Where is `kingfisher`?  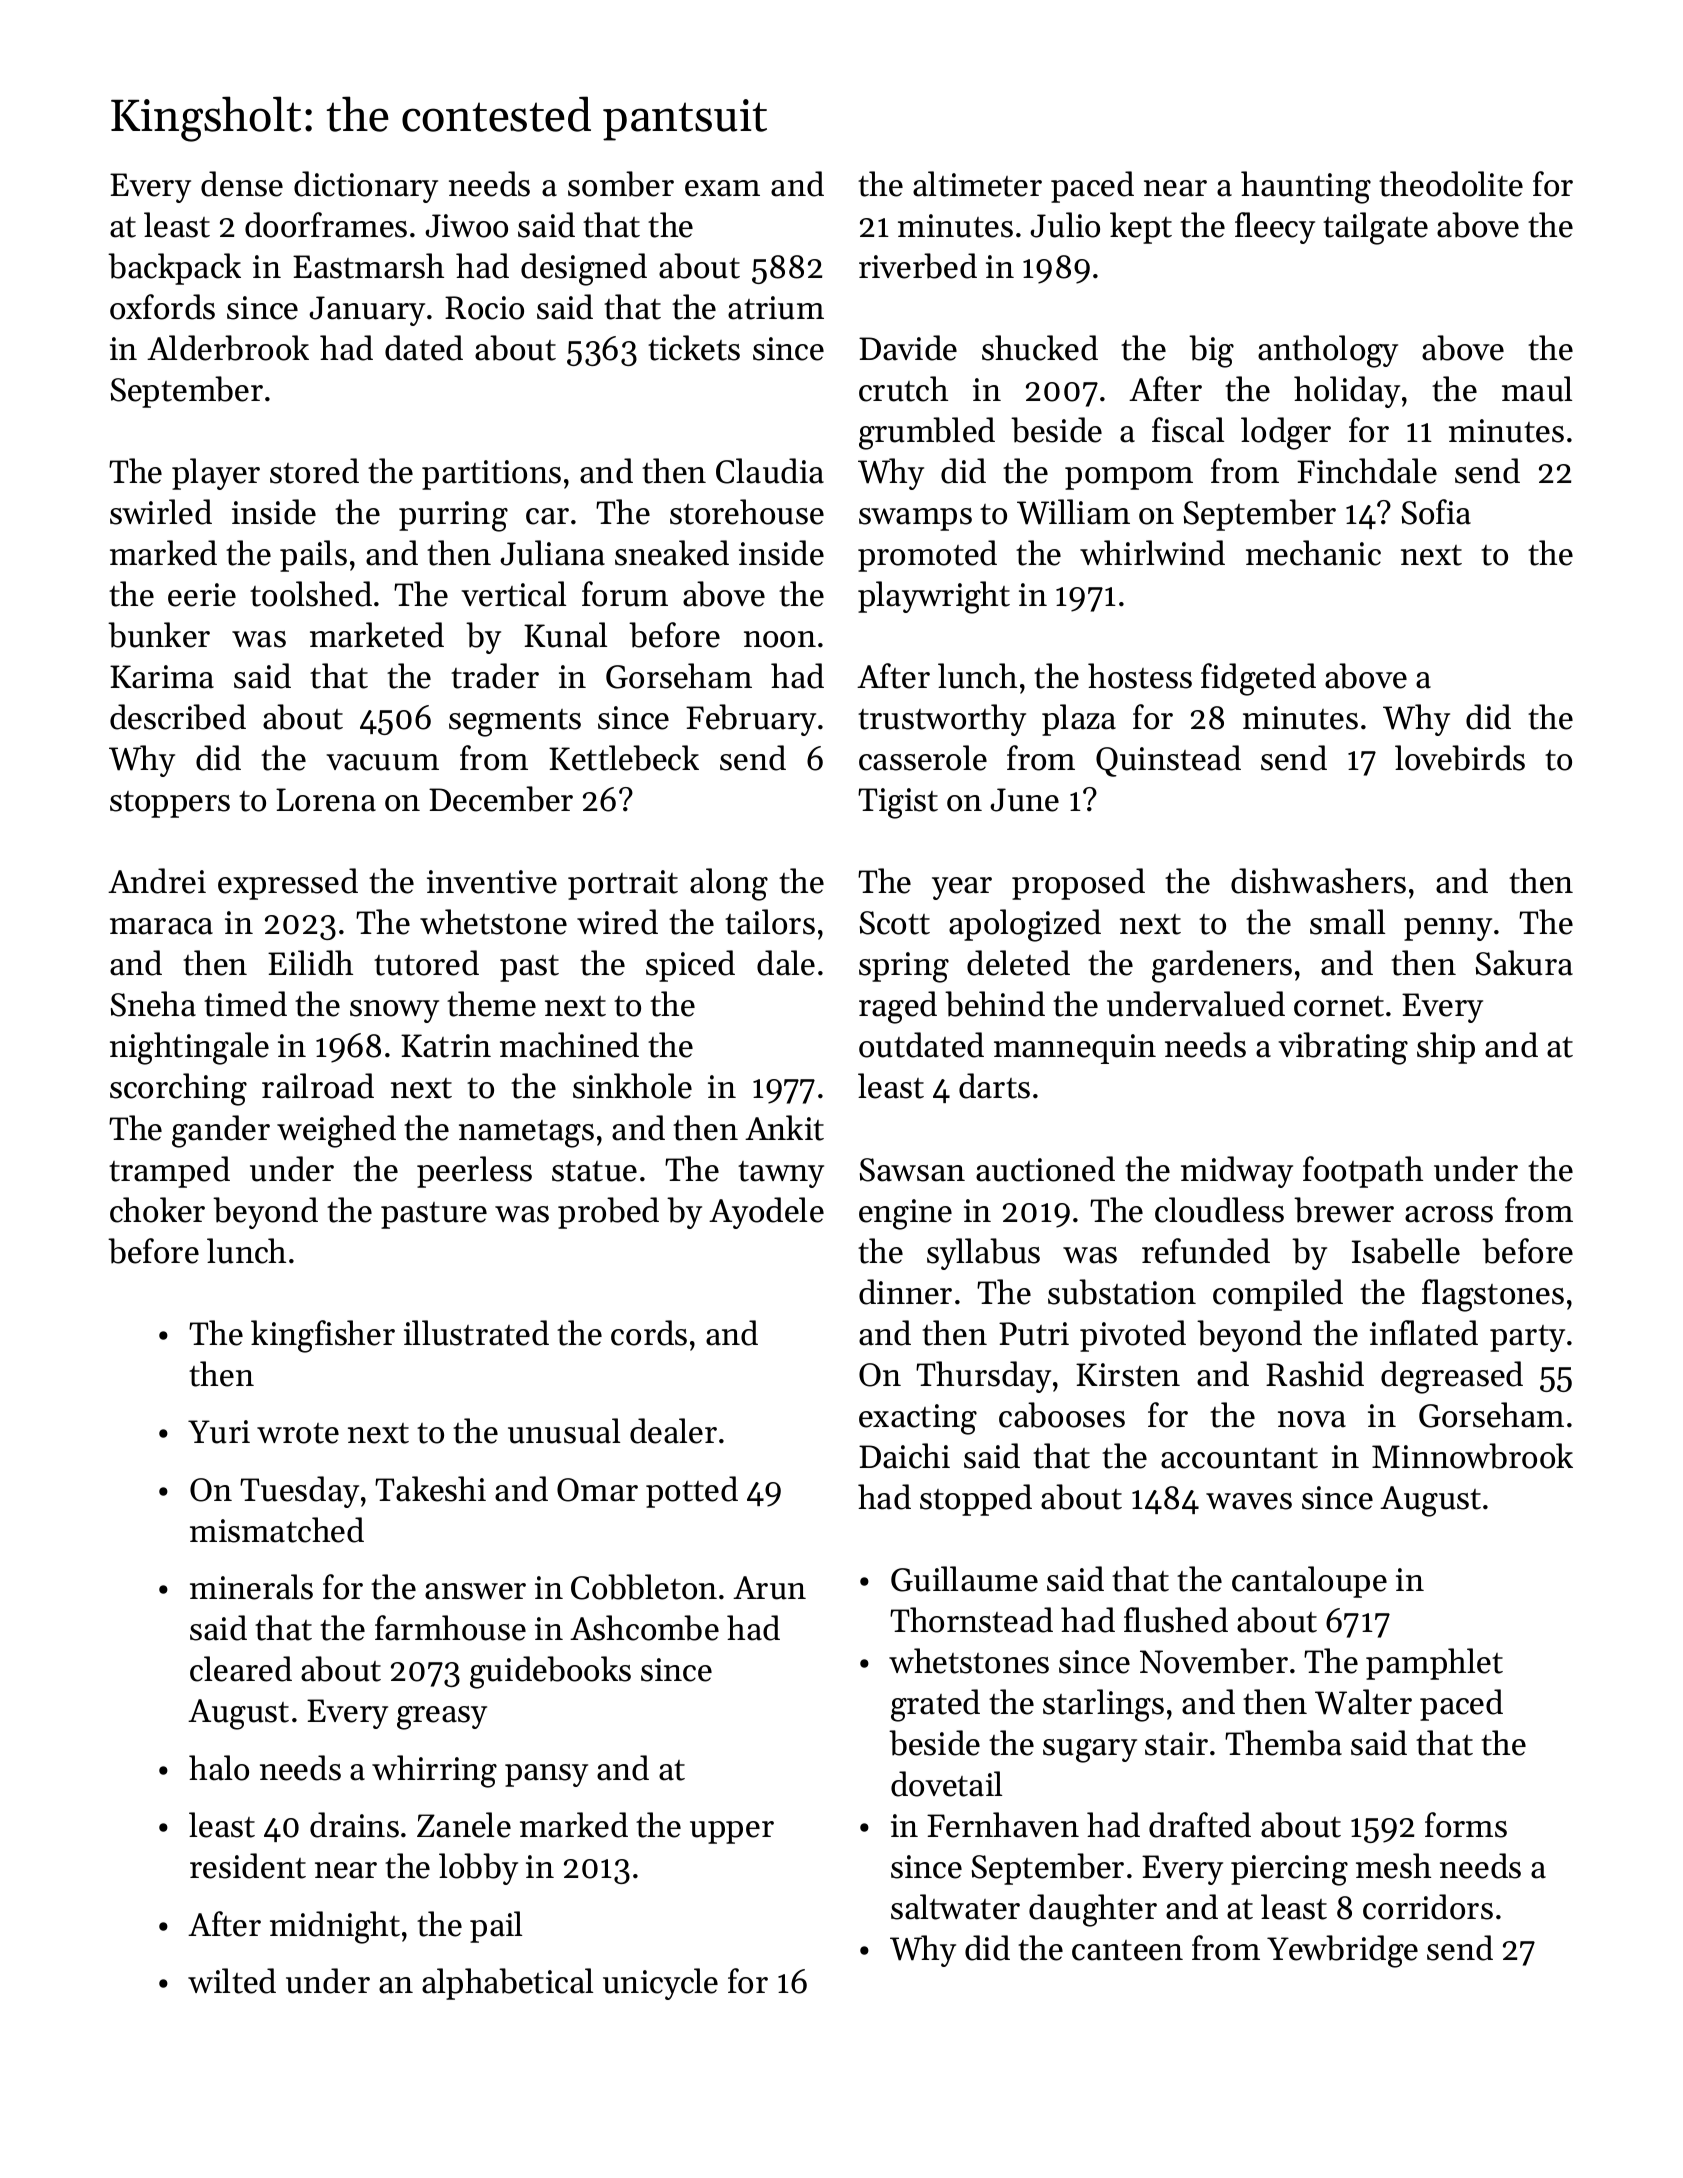
kingfisher is located at coordinates (323, 1336).
